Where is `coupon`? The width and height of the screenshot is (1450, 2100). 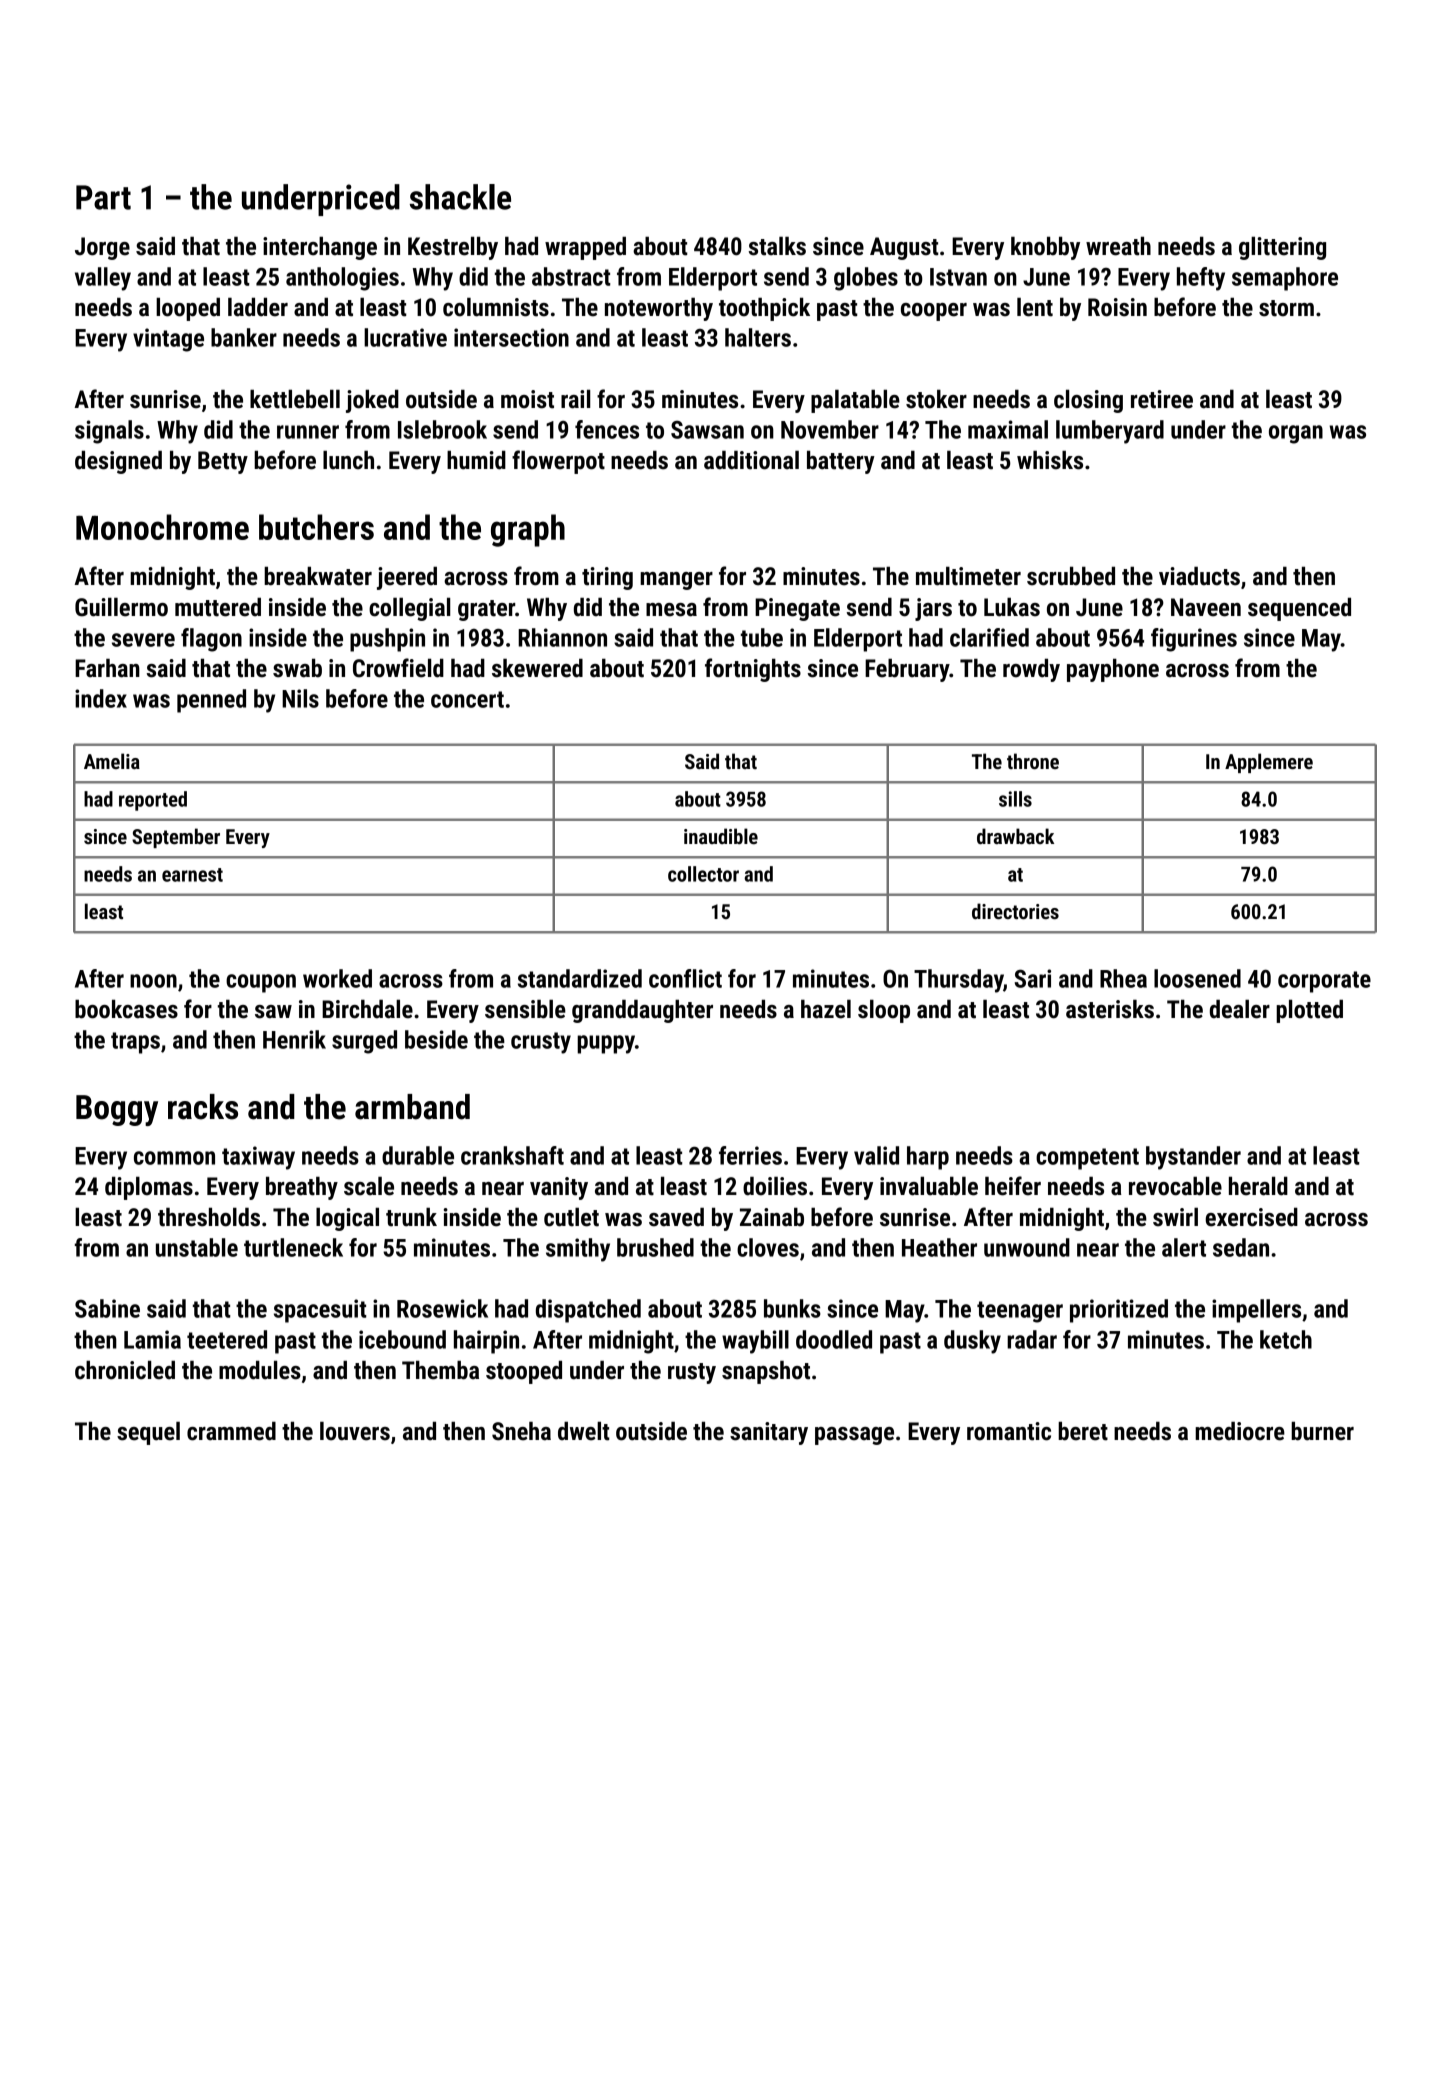
coupon is located at coordinates (261, 983).
